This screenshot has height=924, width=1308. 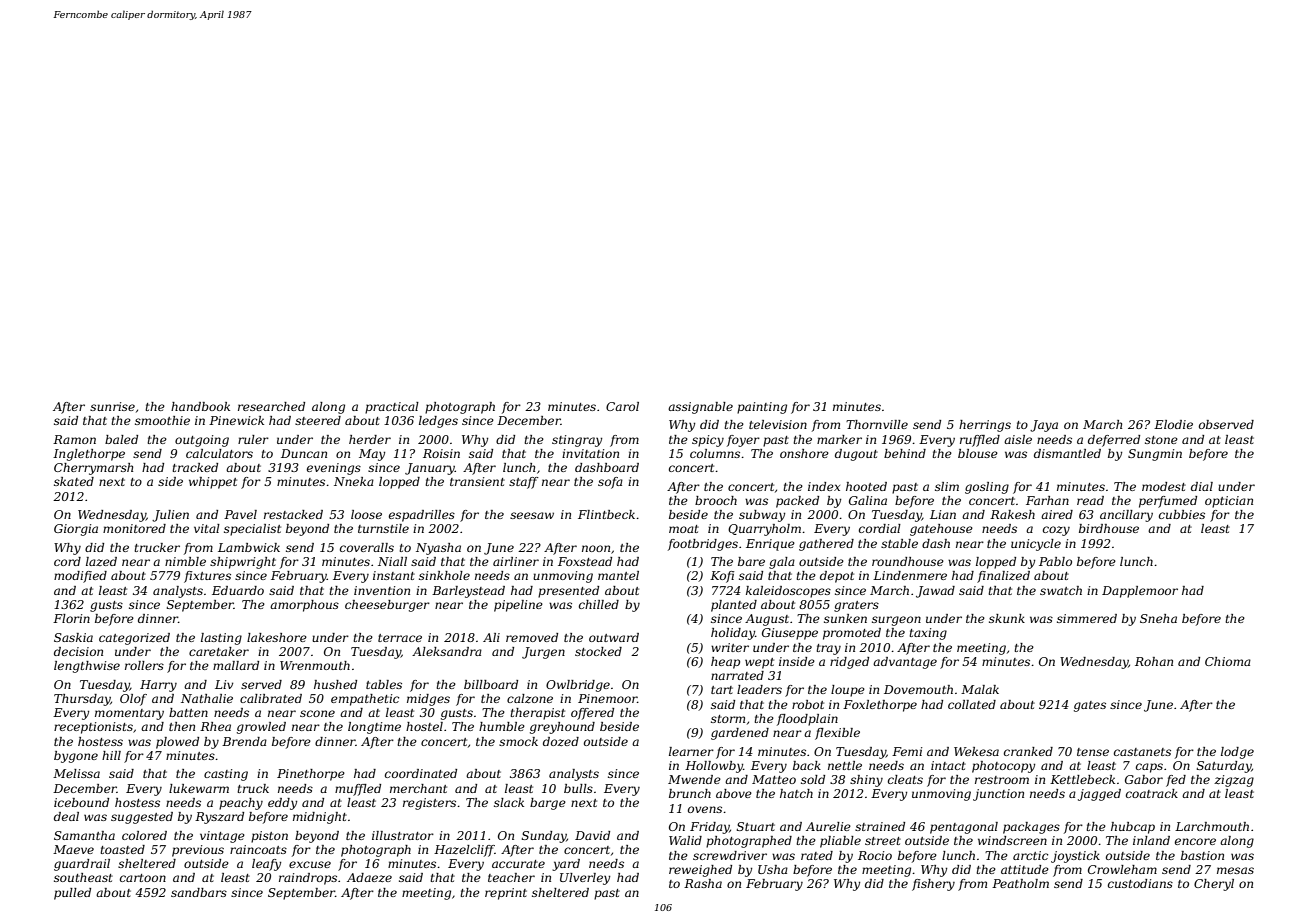 What do you see at coordinates (532, 637) in the screenshot?
I see `removed` at bounding box center [532, 637].
